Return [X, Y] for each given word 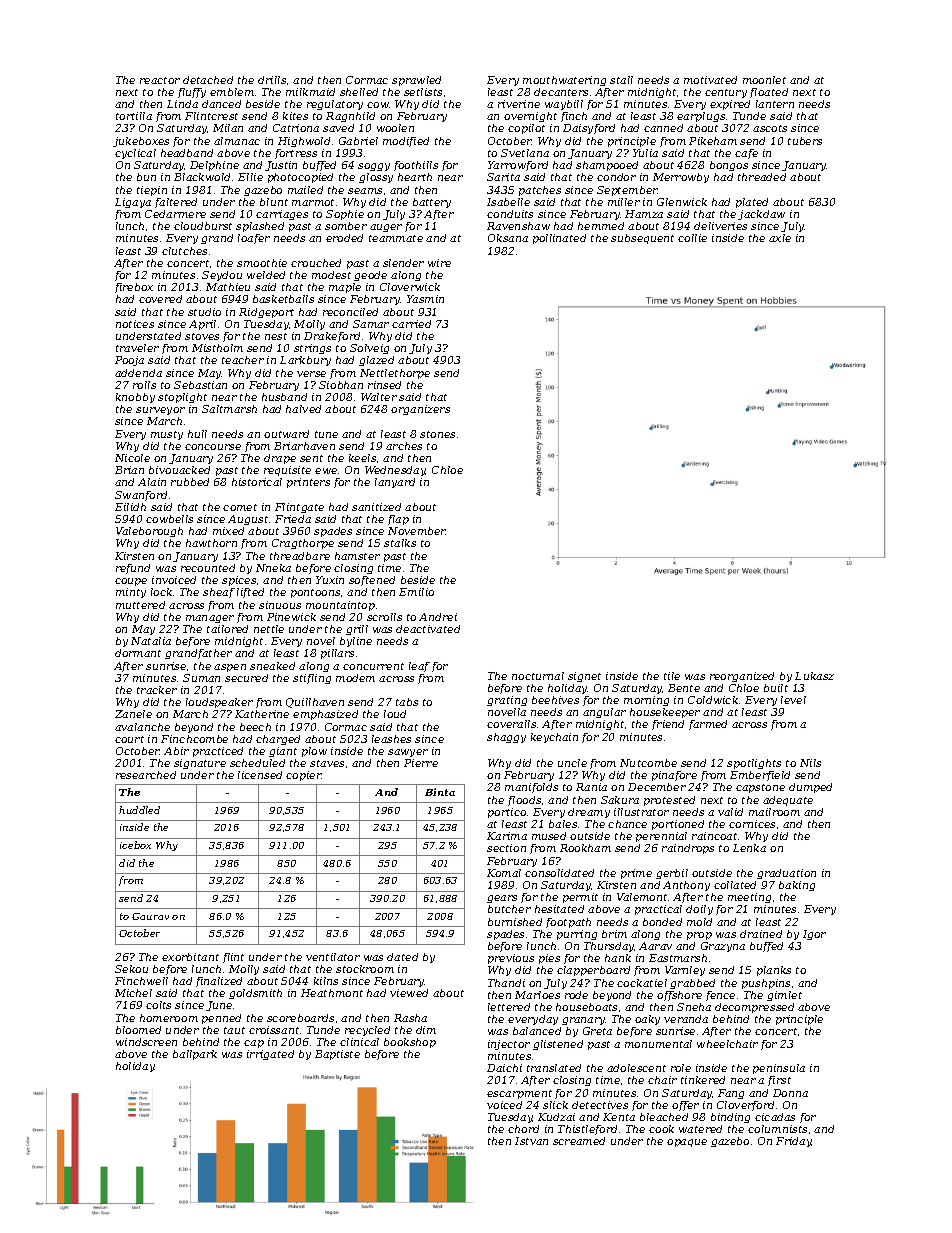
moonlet [764, 80]
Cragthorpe [303, 544]
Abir [176, 751]
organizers [420, 410]
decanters [561, 92]
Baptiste [337, 1055]
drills [272, 80]
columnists [777, 1129]
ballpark [195, 1055]
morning [646, 701]
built [776, 688]
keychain [554, 738]
